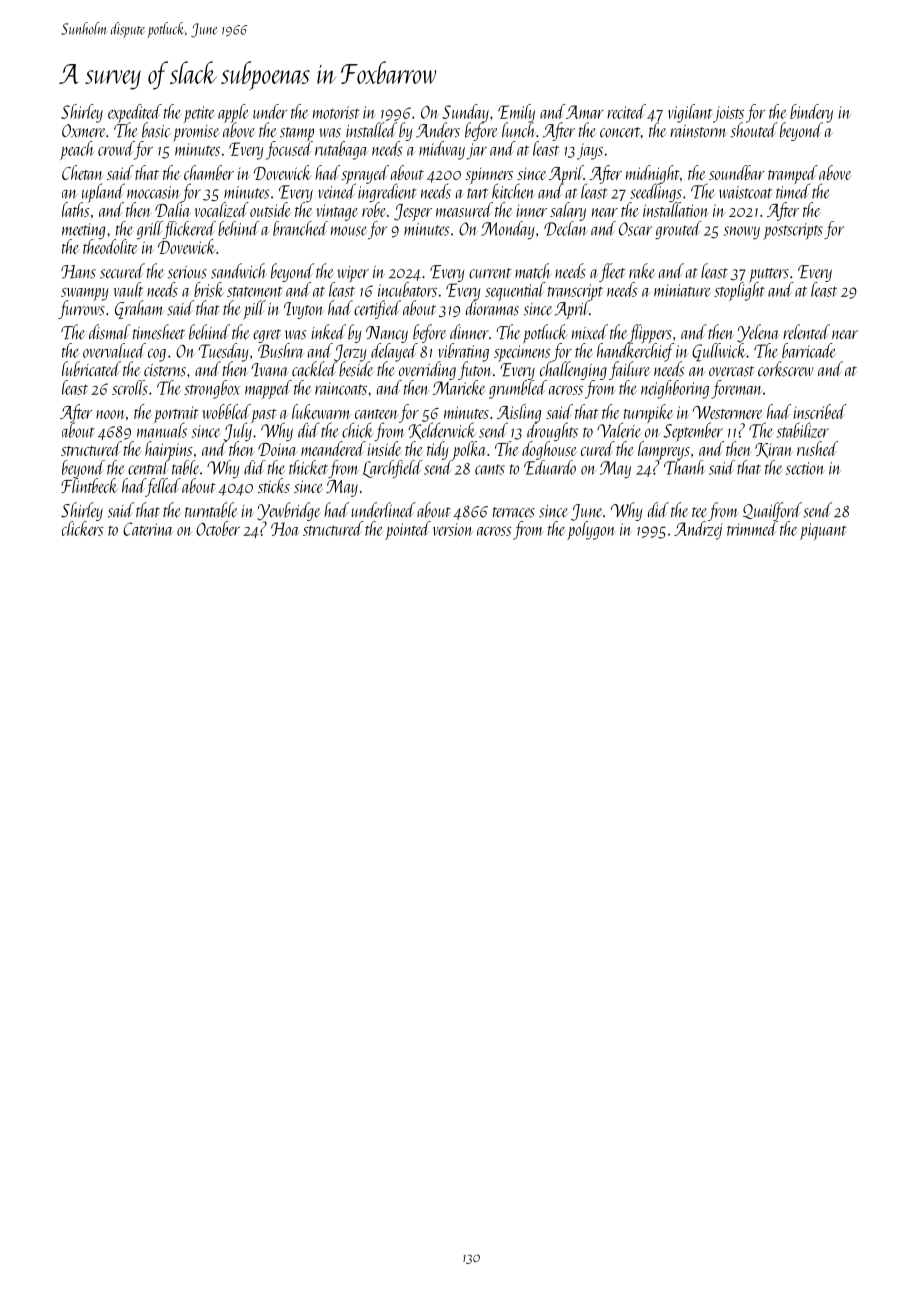  What do you see at coordinates (148, 529) in the page?
I see `Caterina` at bounding box center [148, 529].
